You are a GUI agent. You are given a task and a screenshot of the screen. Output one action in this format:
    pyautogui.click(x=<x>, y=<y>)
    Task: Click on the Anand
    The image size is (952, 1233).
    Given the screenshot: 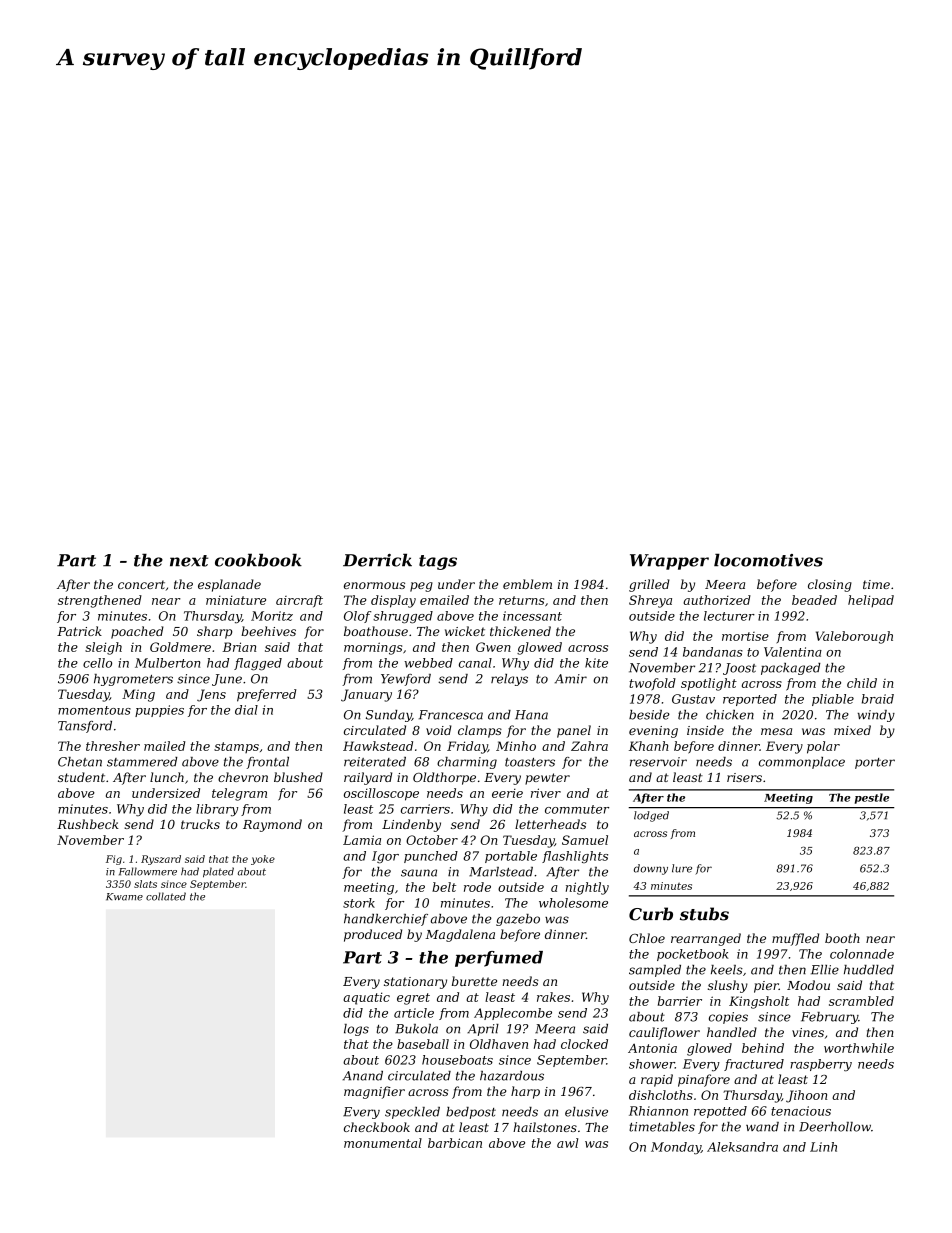 What is the action you would take?
    pyautogui.click(x=362, y=1076)
